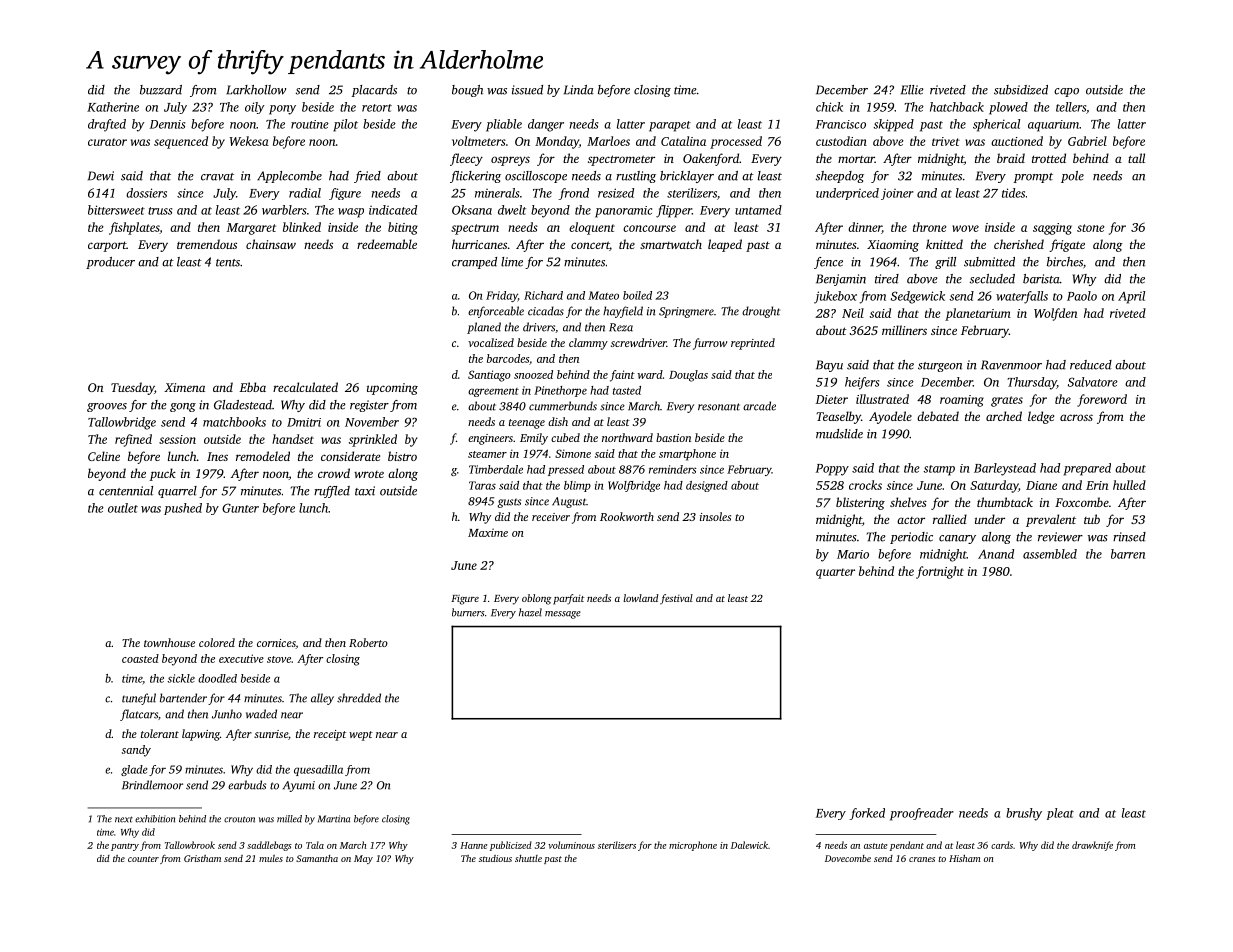 The width and height of the screenshot is (1233, 952). I want to click on tides, so click(1013, 193).
